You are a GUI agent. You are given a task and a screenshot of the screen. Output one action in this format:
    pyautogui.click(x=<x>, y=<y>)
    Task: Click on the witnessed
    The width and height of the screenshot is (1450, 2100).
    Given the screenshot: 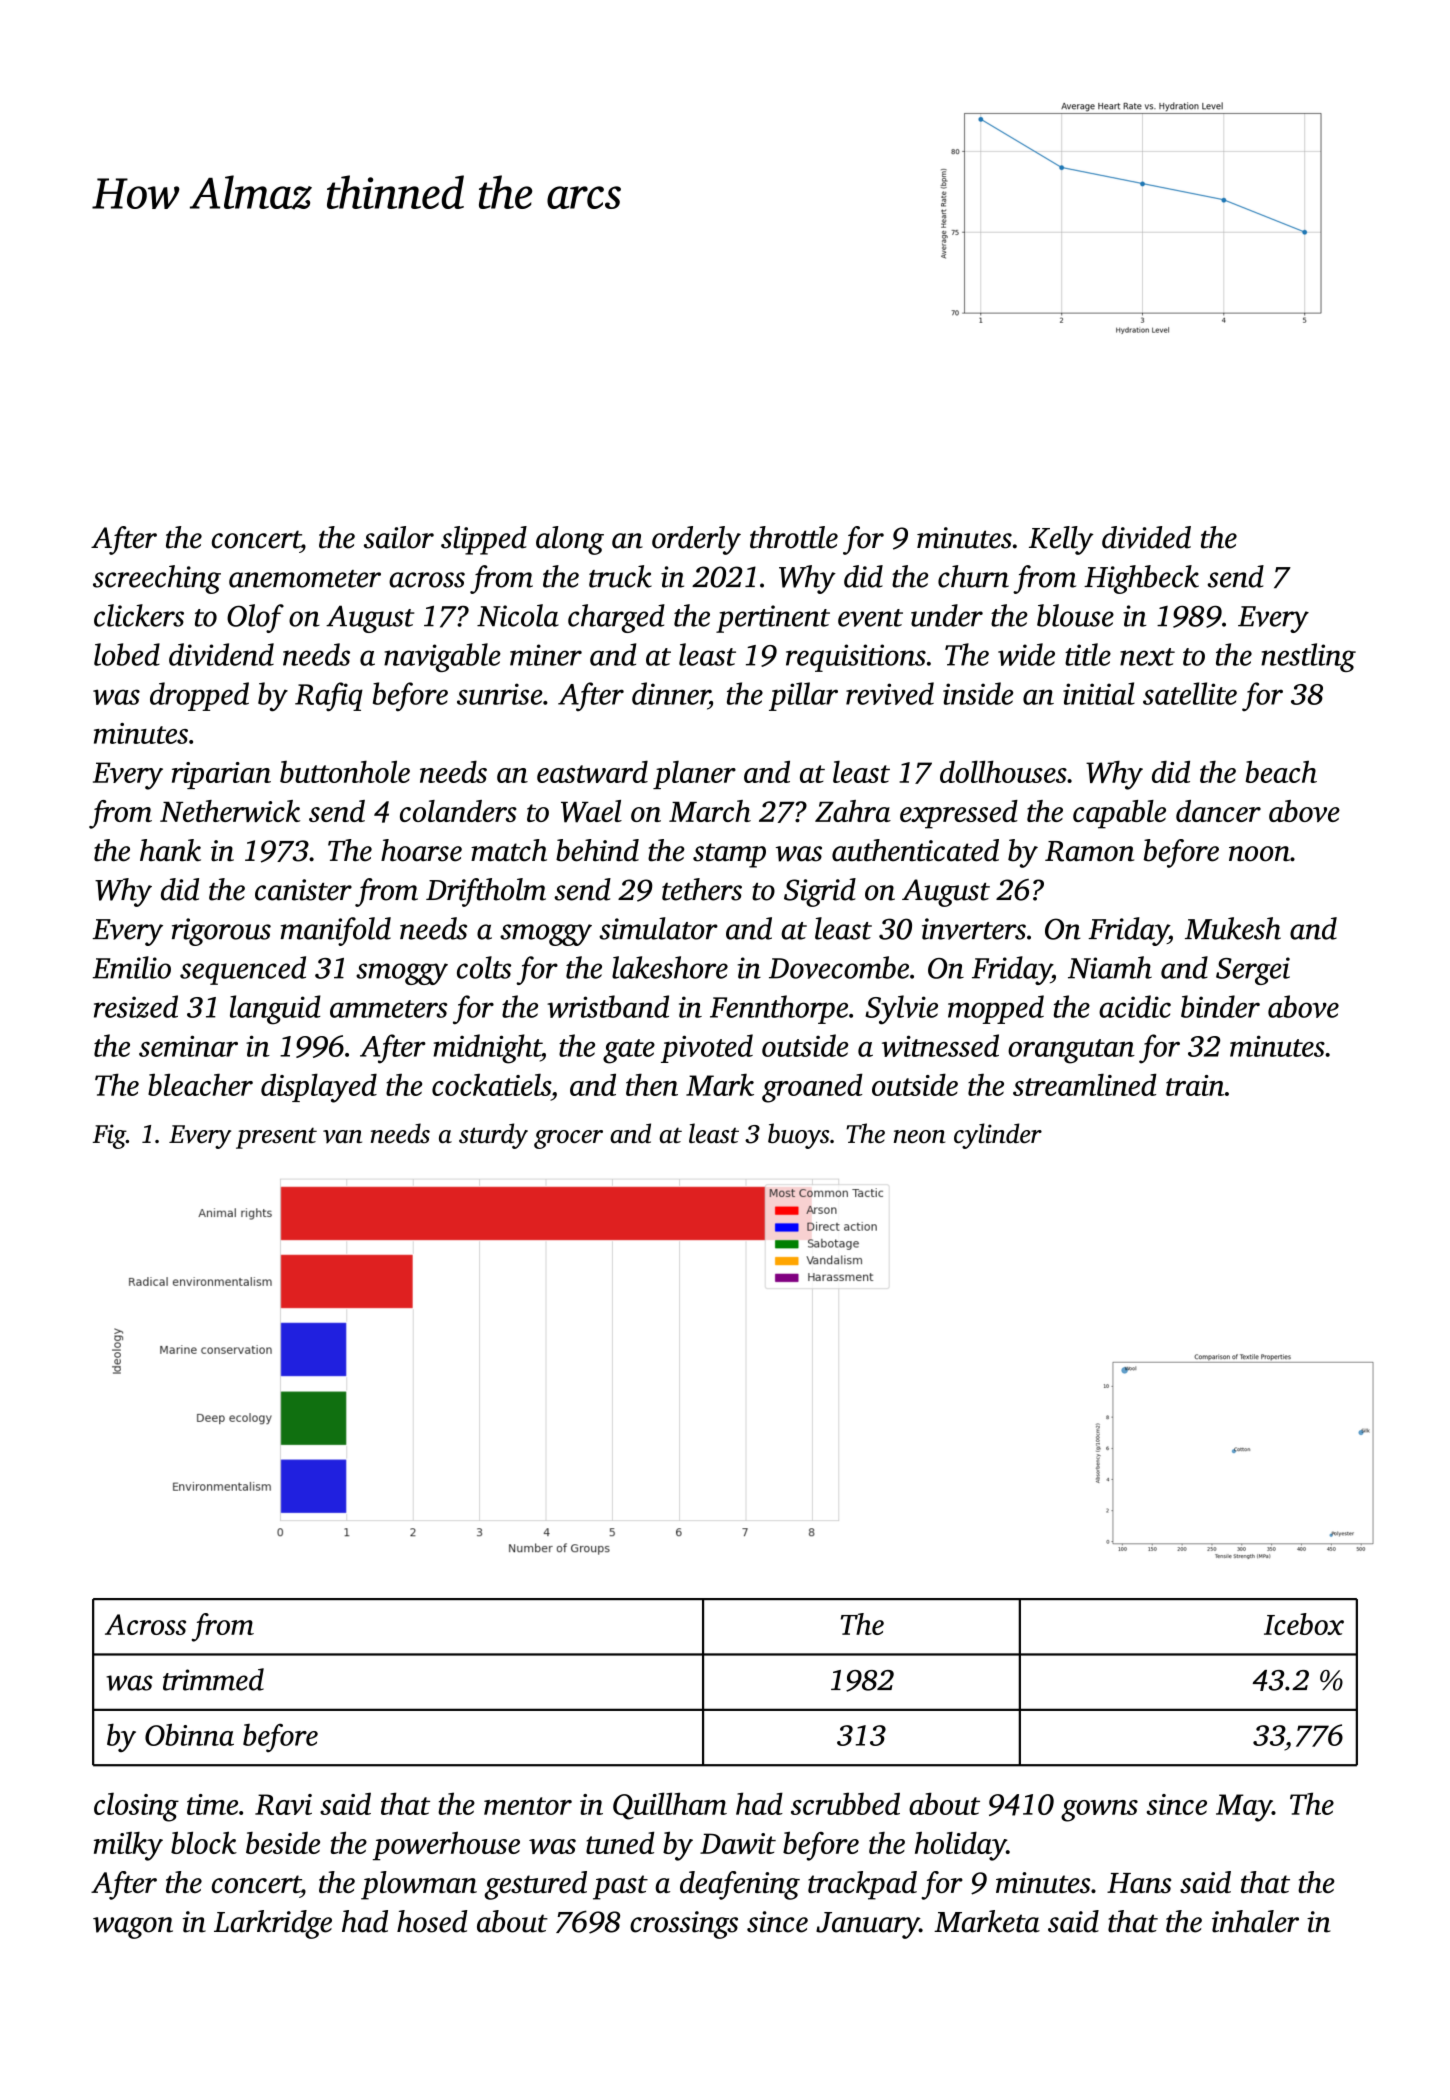 What is the action you would take?
    pyautogui.click(x=940, y=1045)
